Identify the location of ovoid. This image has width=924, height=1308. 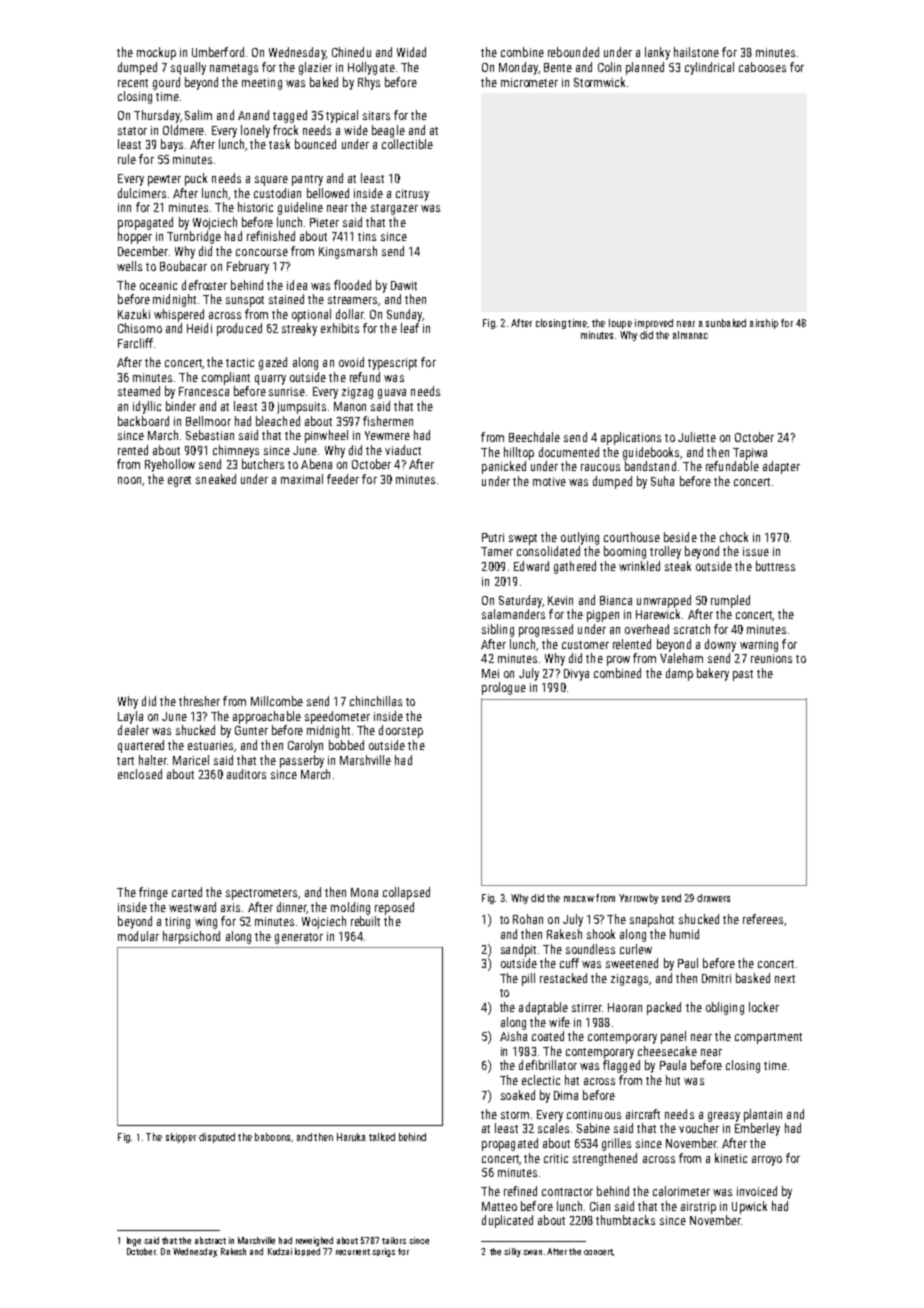
(351, 362).
